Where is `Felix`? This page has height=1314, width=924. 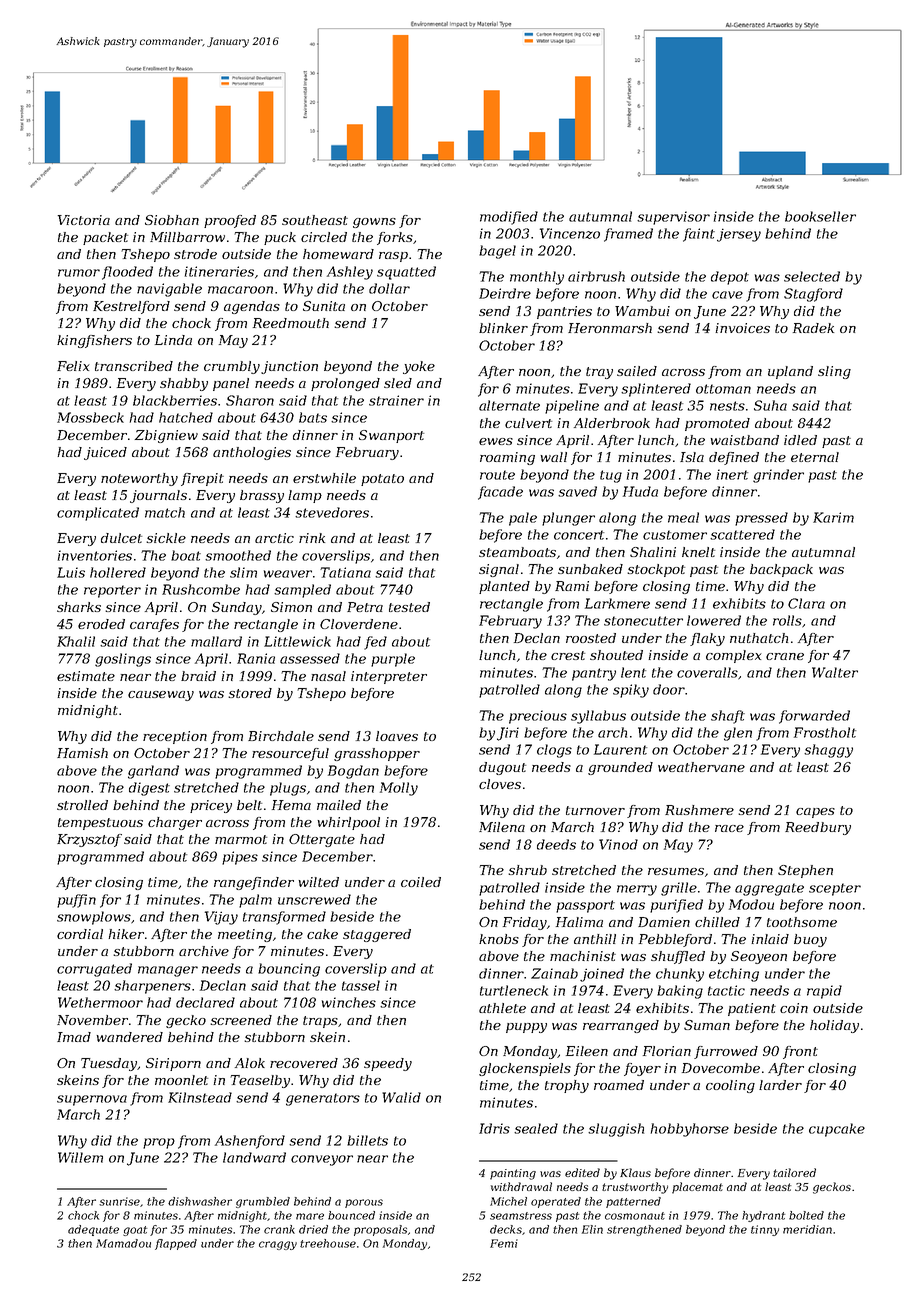
Felix is located at coordinates (73, 366).
